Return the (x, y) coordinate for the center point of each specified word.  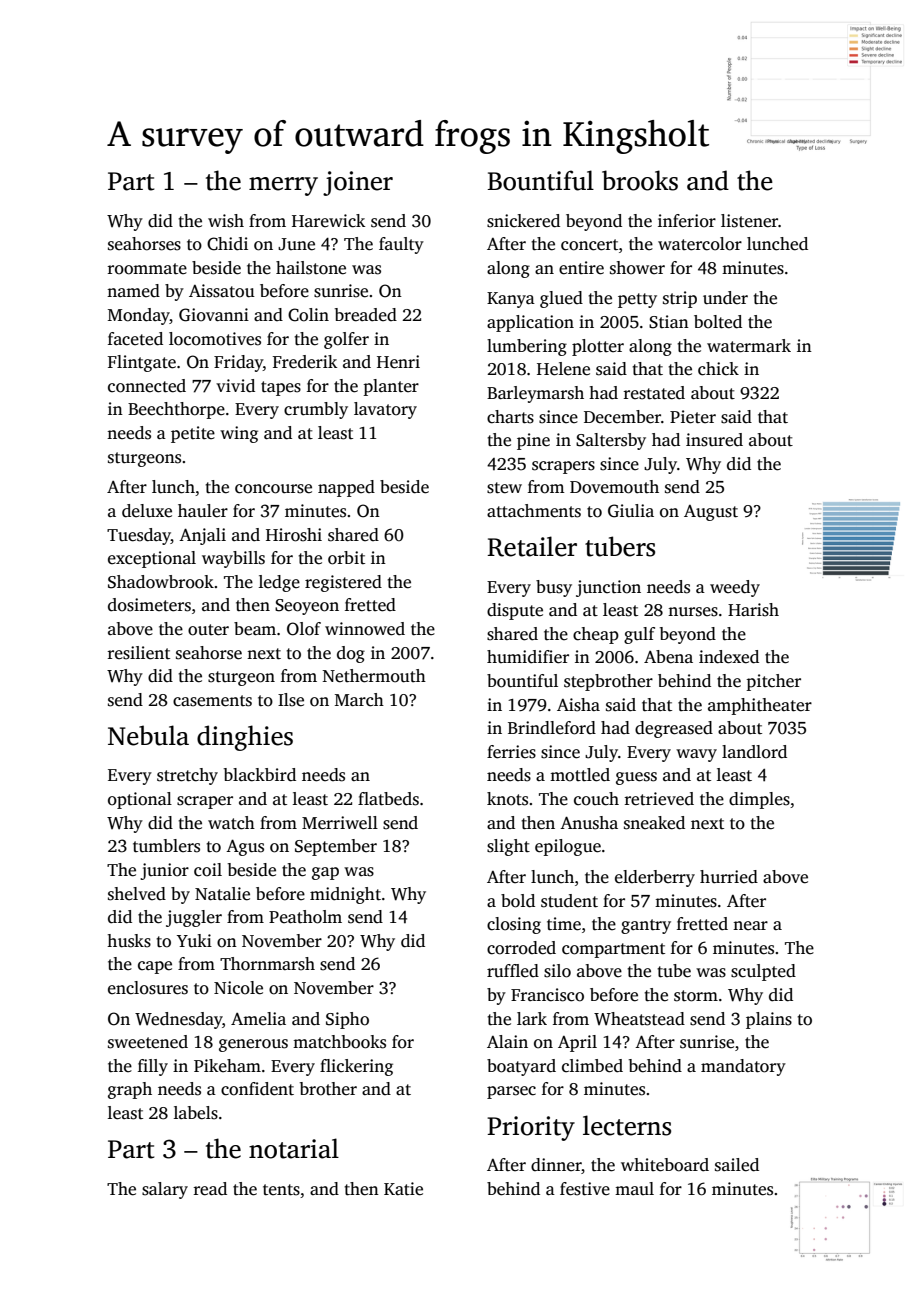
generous (253, 1045)
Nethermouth (374, 676)
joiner (358, 183)
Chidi (227, 244)
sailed (737, 1165)
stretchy (187, 776)
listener (749, 221)
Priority (531, 1128)
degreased (674, 729)
